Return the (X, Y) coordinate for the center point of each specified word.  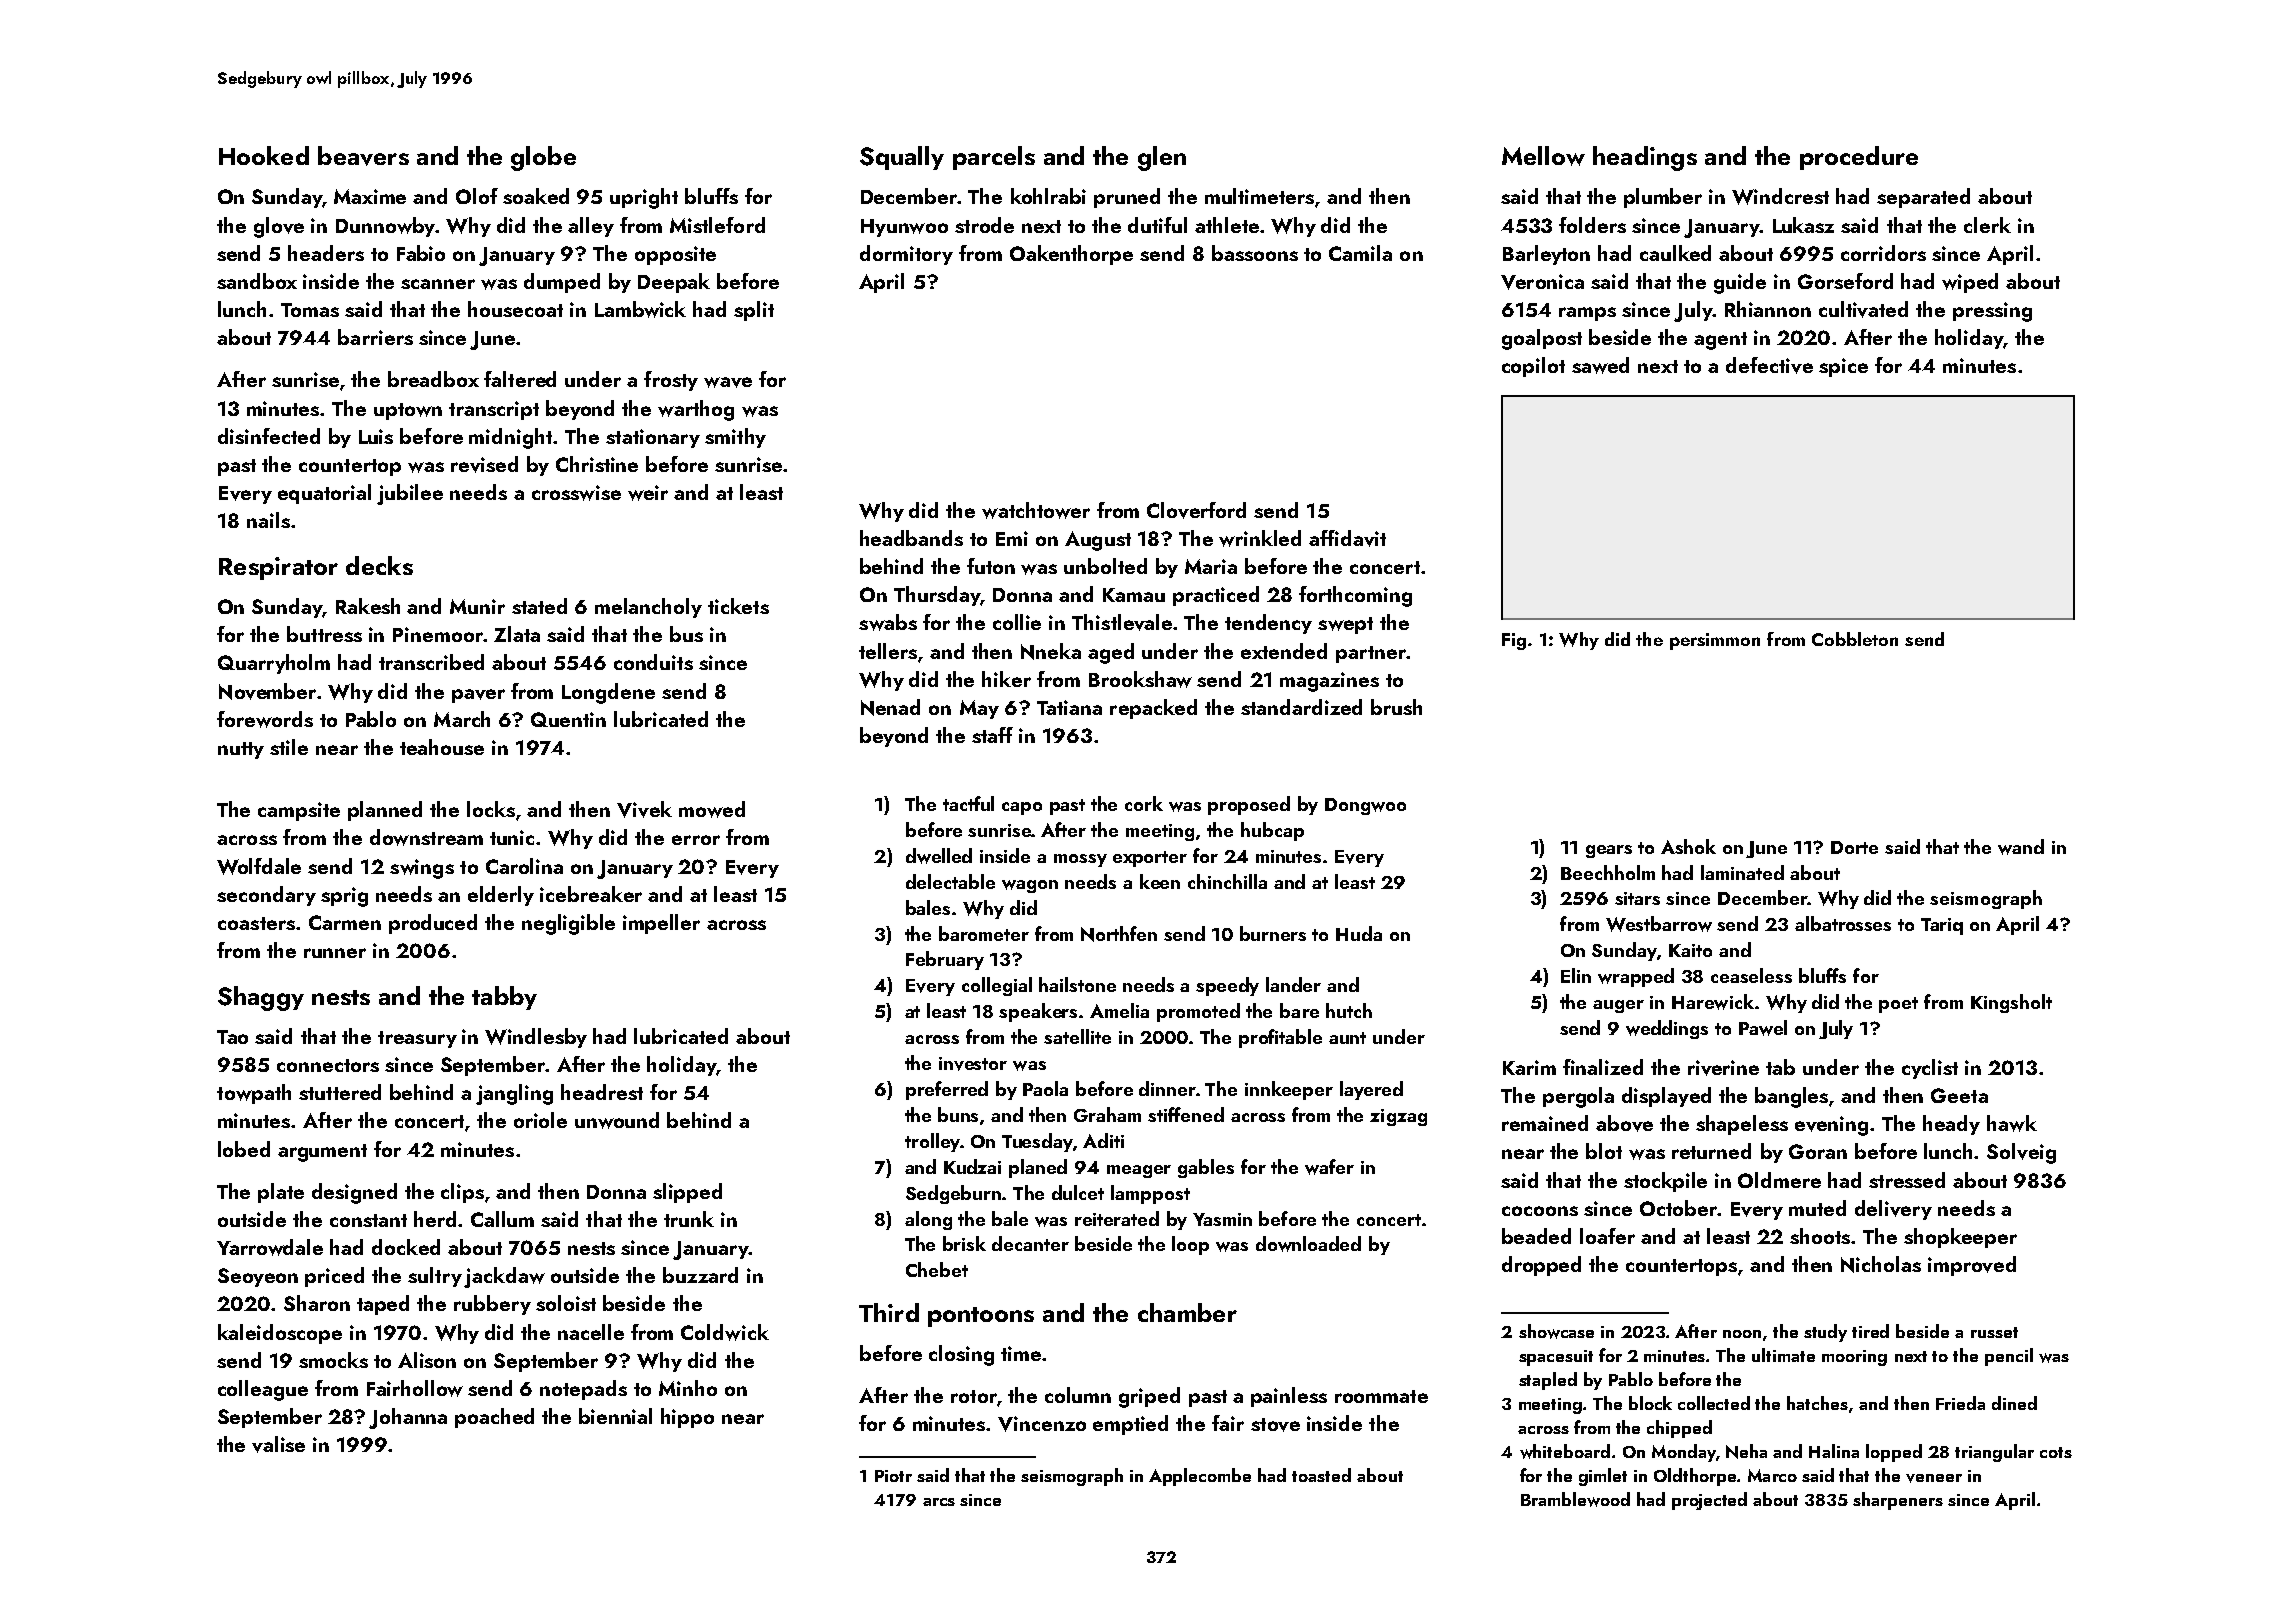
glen (1162, 158)
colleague (263, 1390)
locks (491, 809)
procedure (1859, 158)
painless (1289, 1397)
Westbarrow (1659, 924)
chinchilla (1227, 881)
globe (543, 158)
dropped (1541, 1266)
